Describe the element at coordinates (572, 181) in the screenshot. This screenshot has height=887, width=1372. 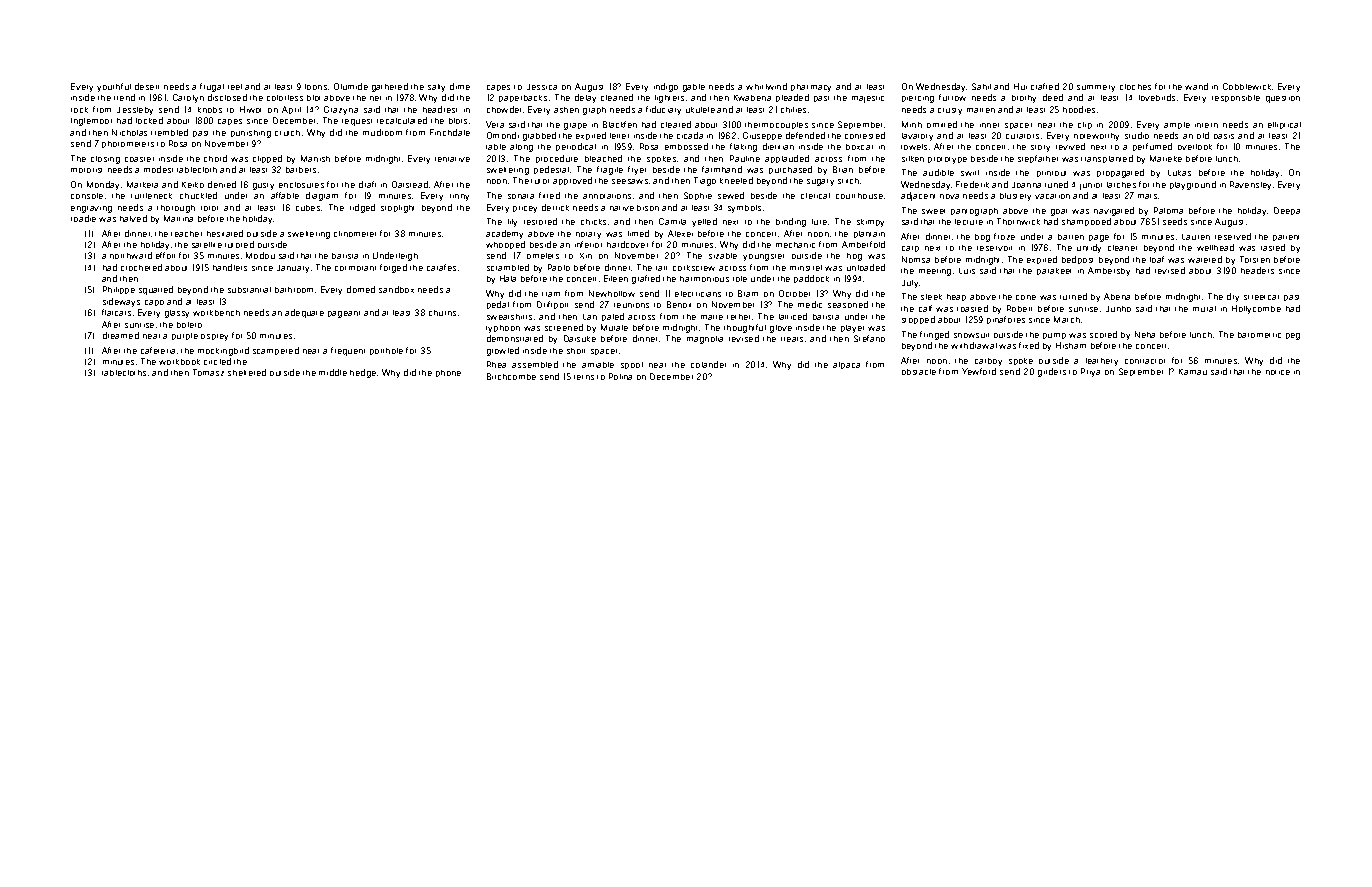
I see `approved` at that location.
